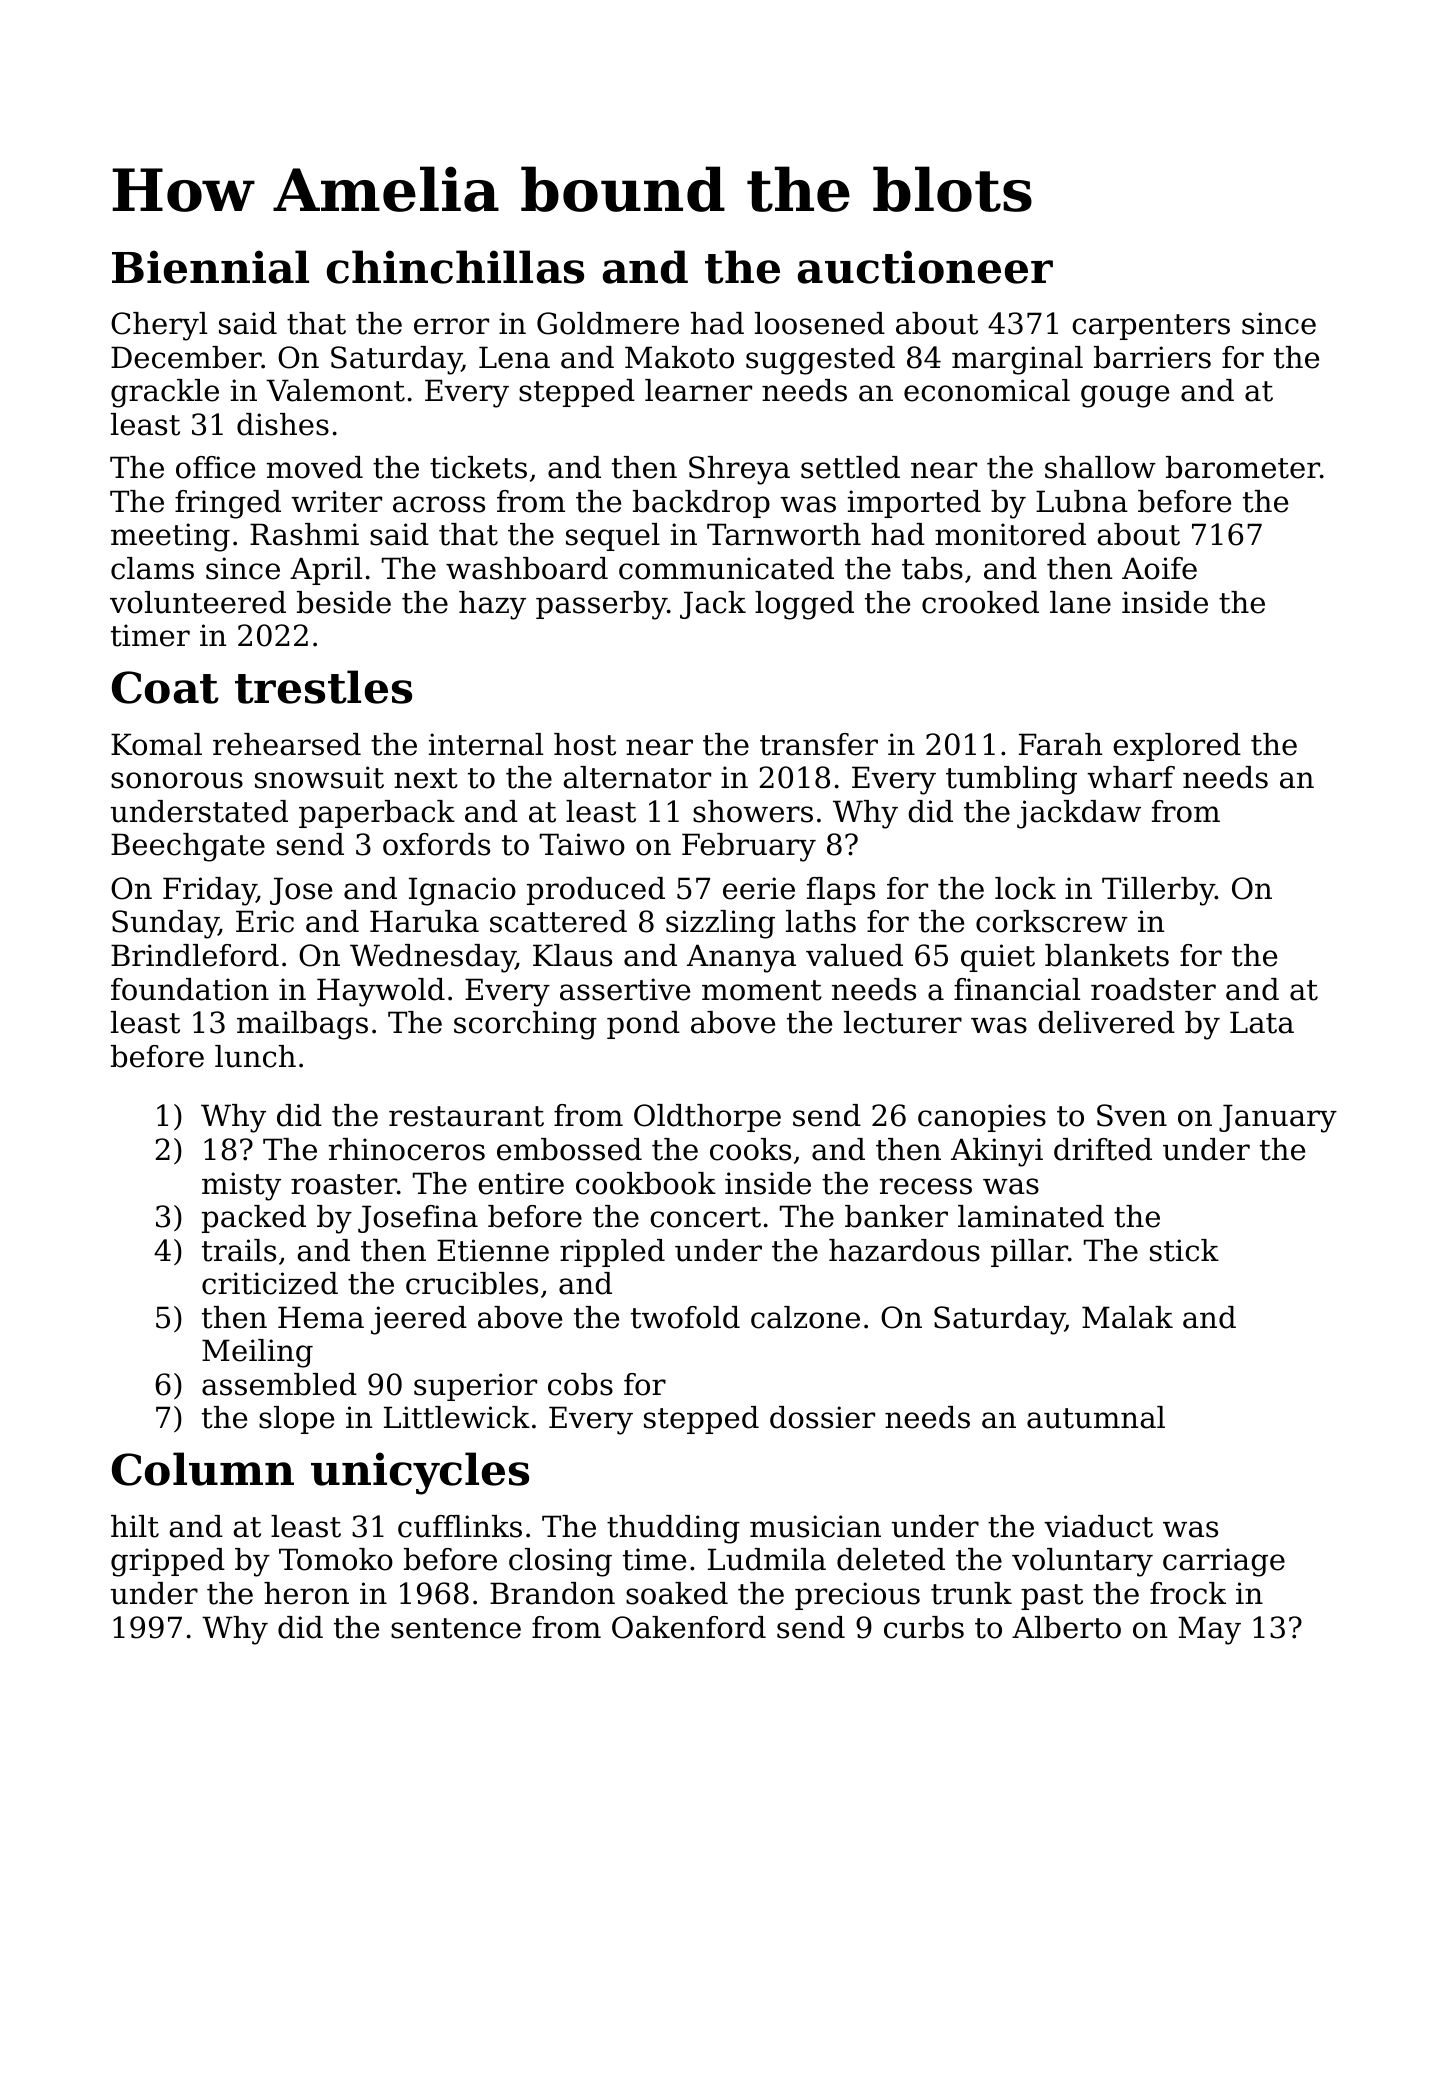  Describe the element at coordinates (1152, 357) in the screenshot. I see `barriers` at that location.
